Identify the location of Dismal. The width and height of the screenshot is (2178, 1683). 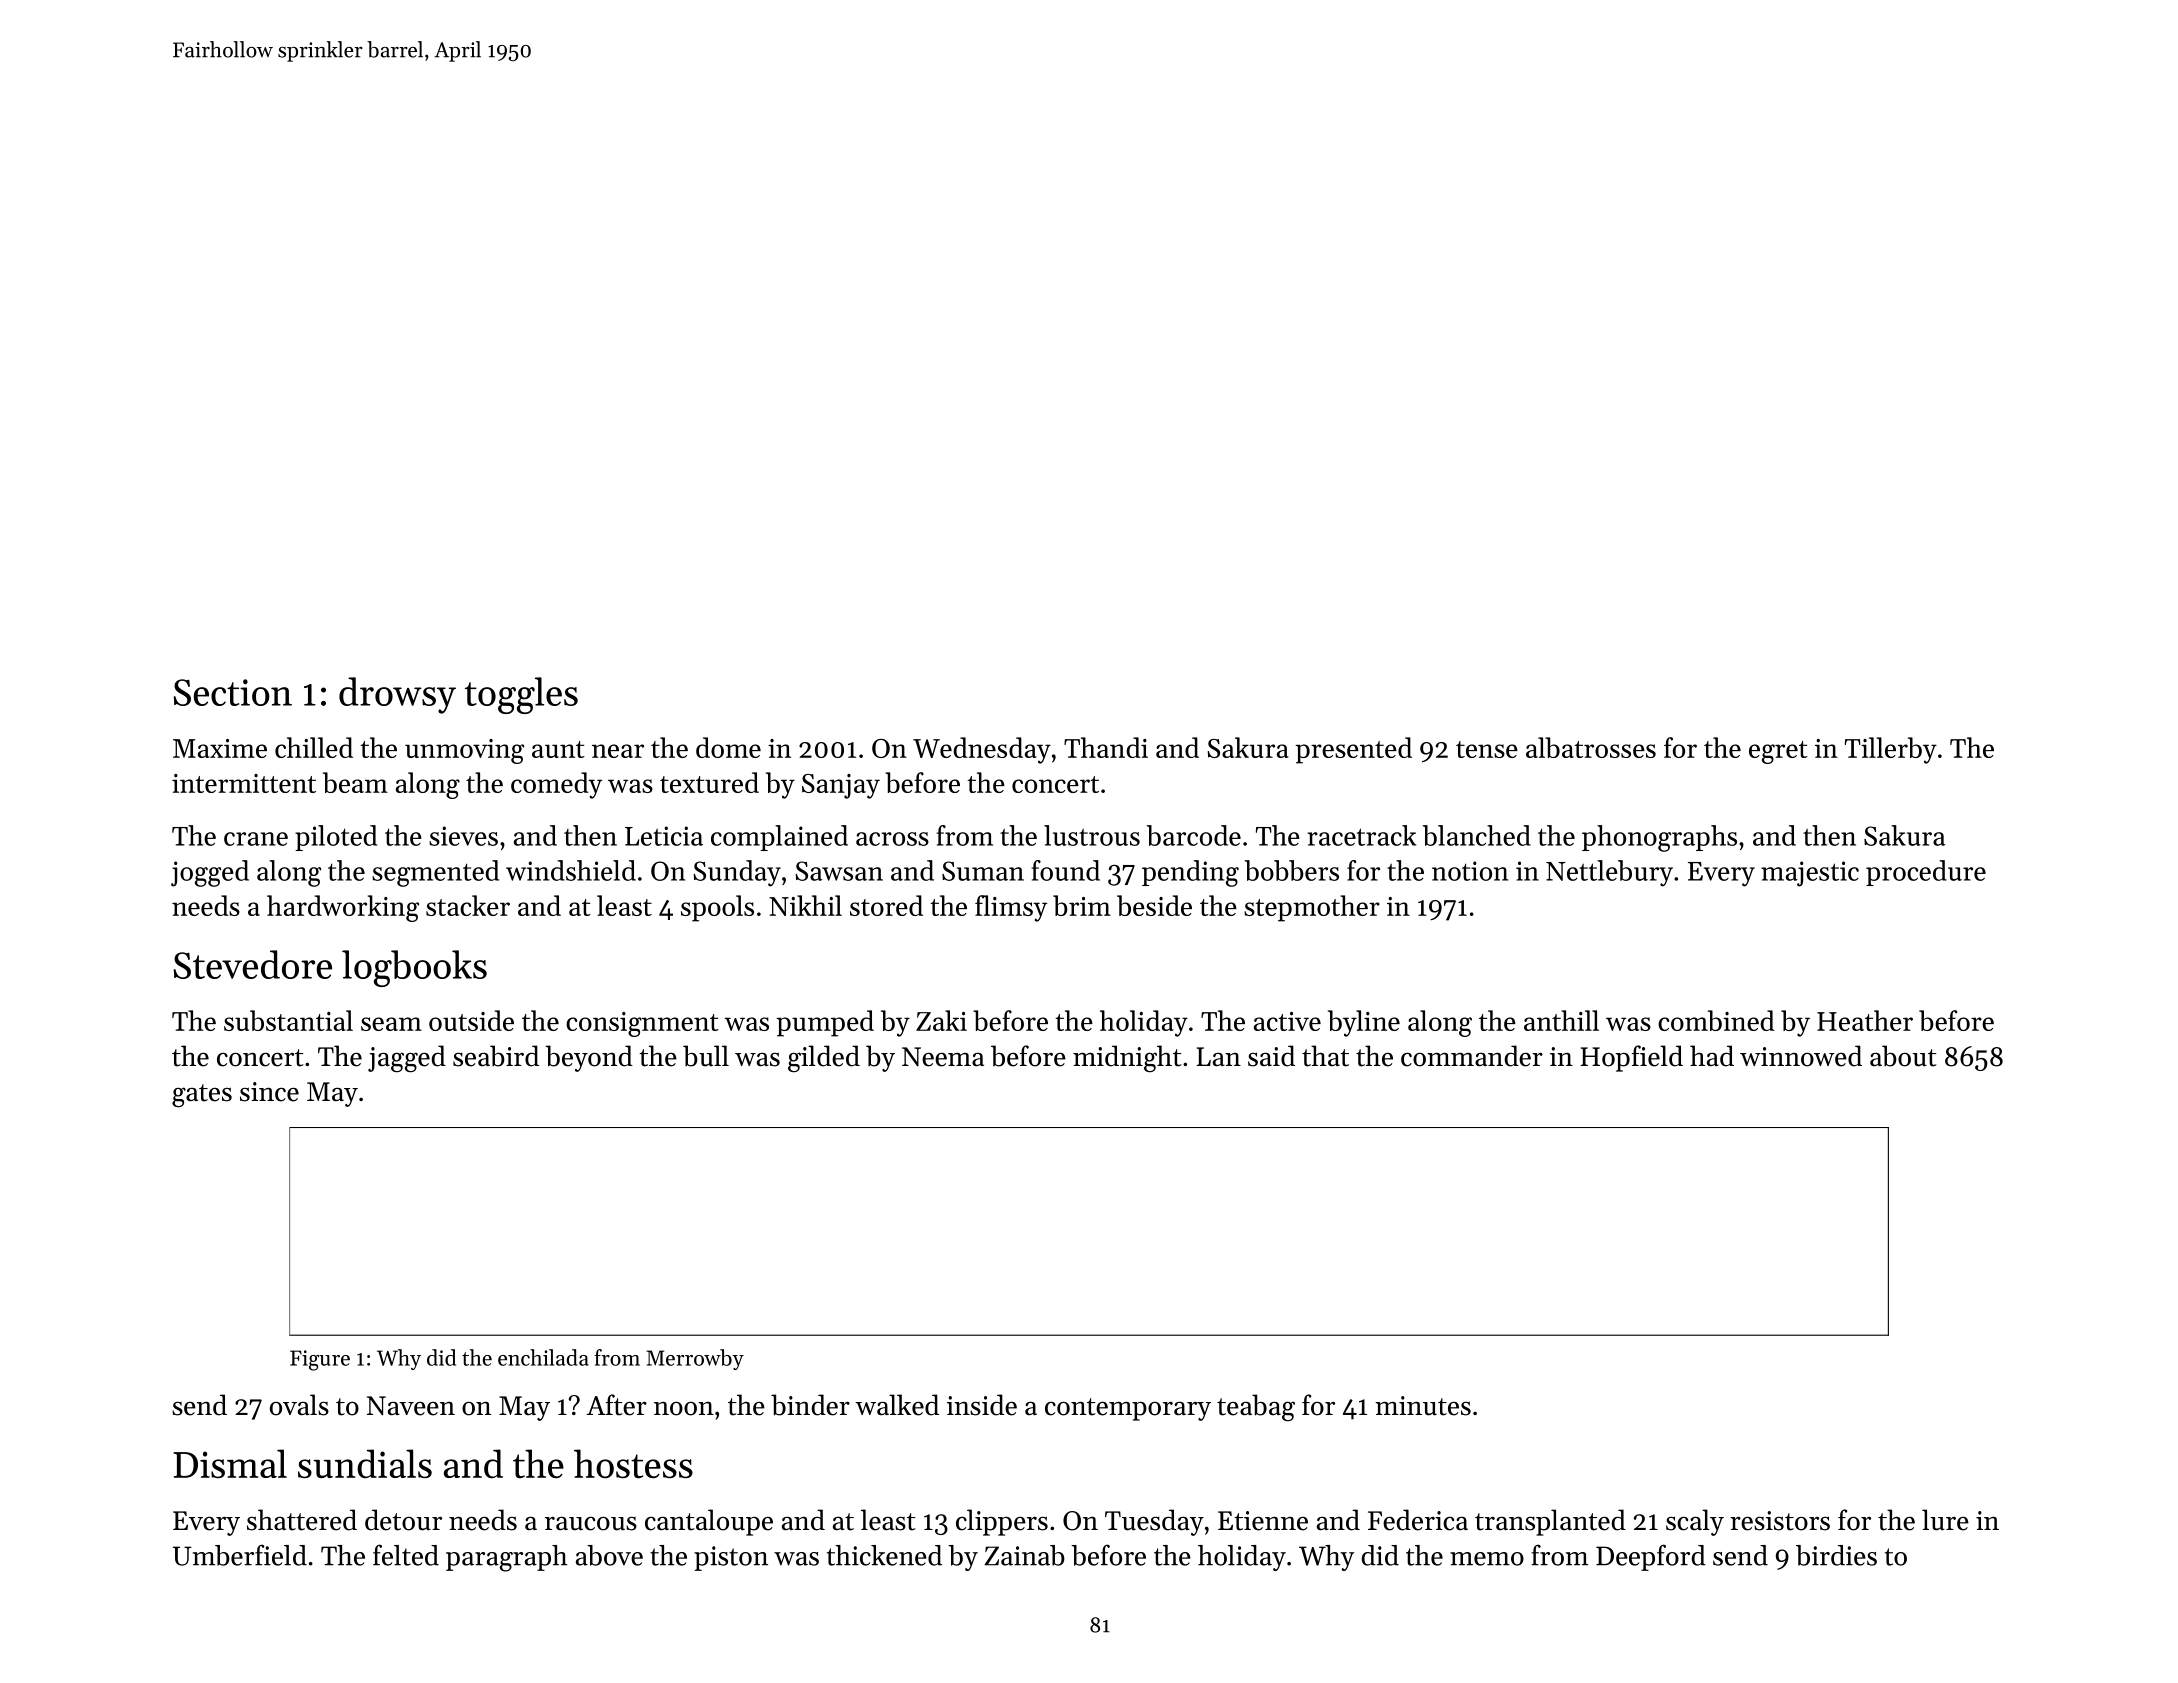
(230, 1463).
